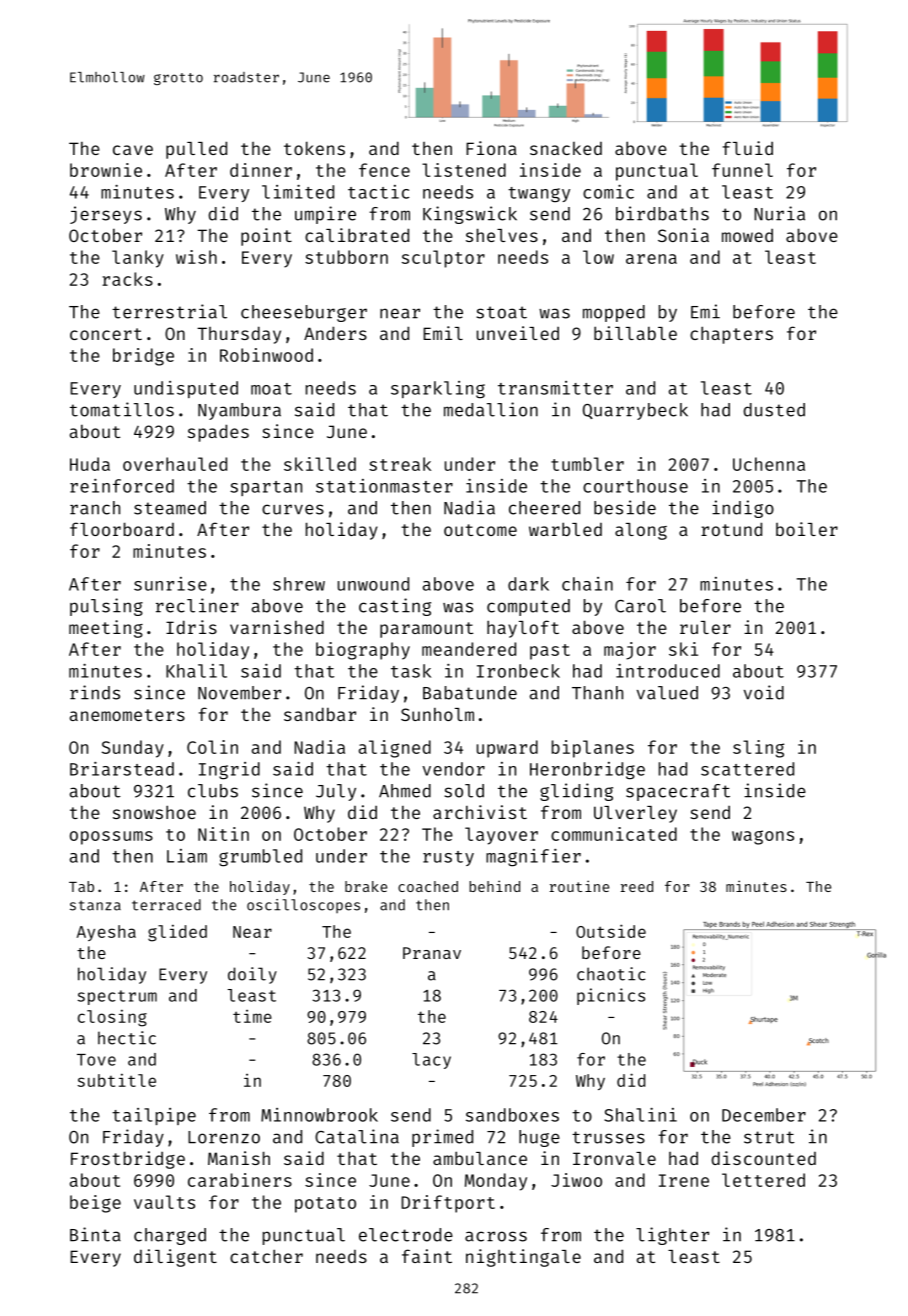 The image size is (908, 1316). What do you see at coordinates (106, 607) in the document?
I see `pulsing` at bounding box center [106, 607].
